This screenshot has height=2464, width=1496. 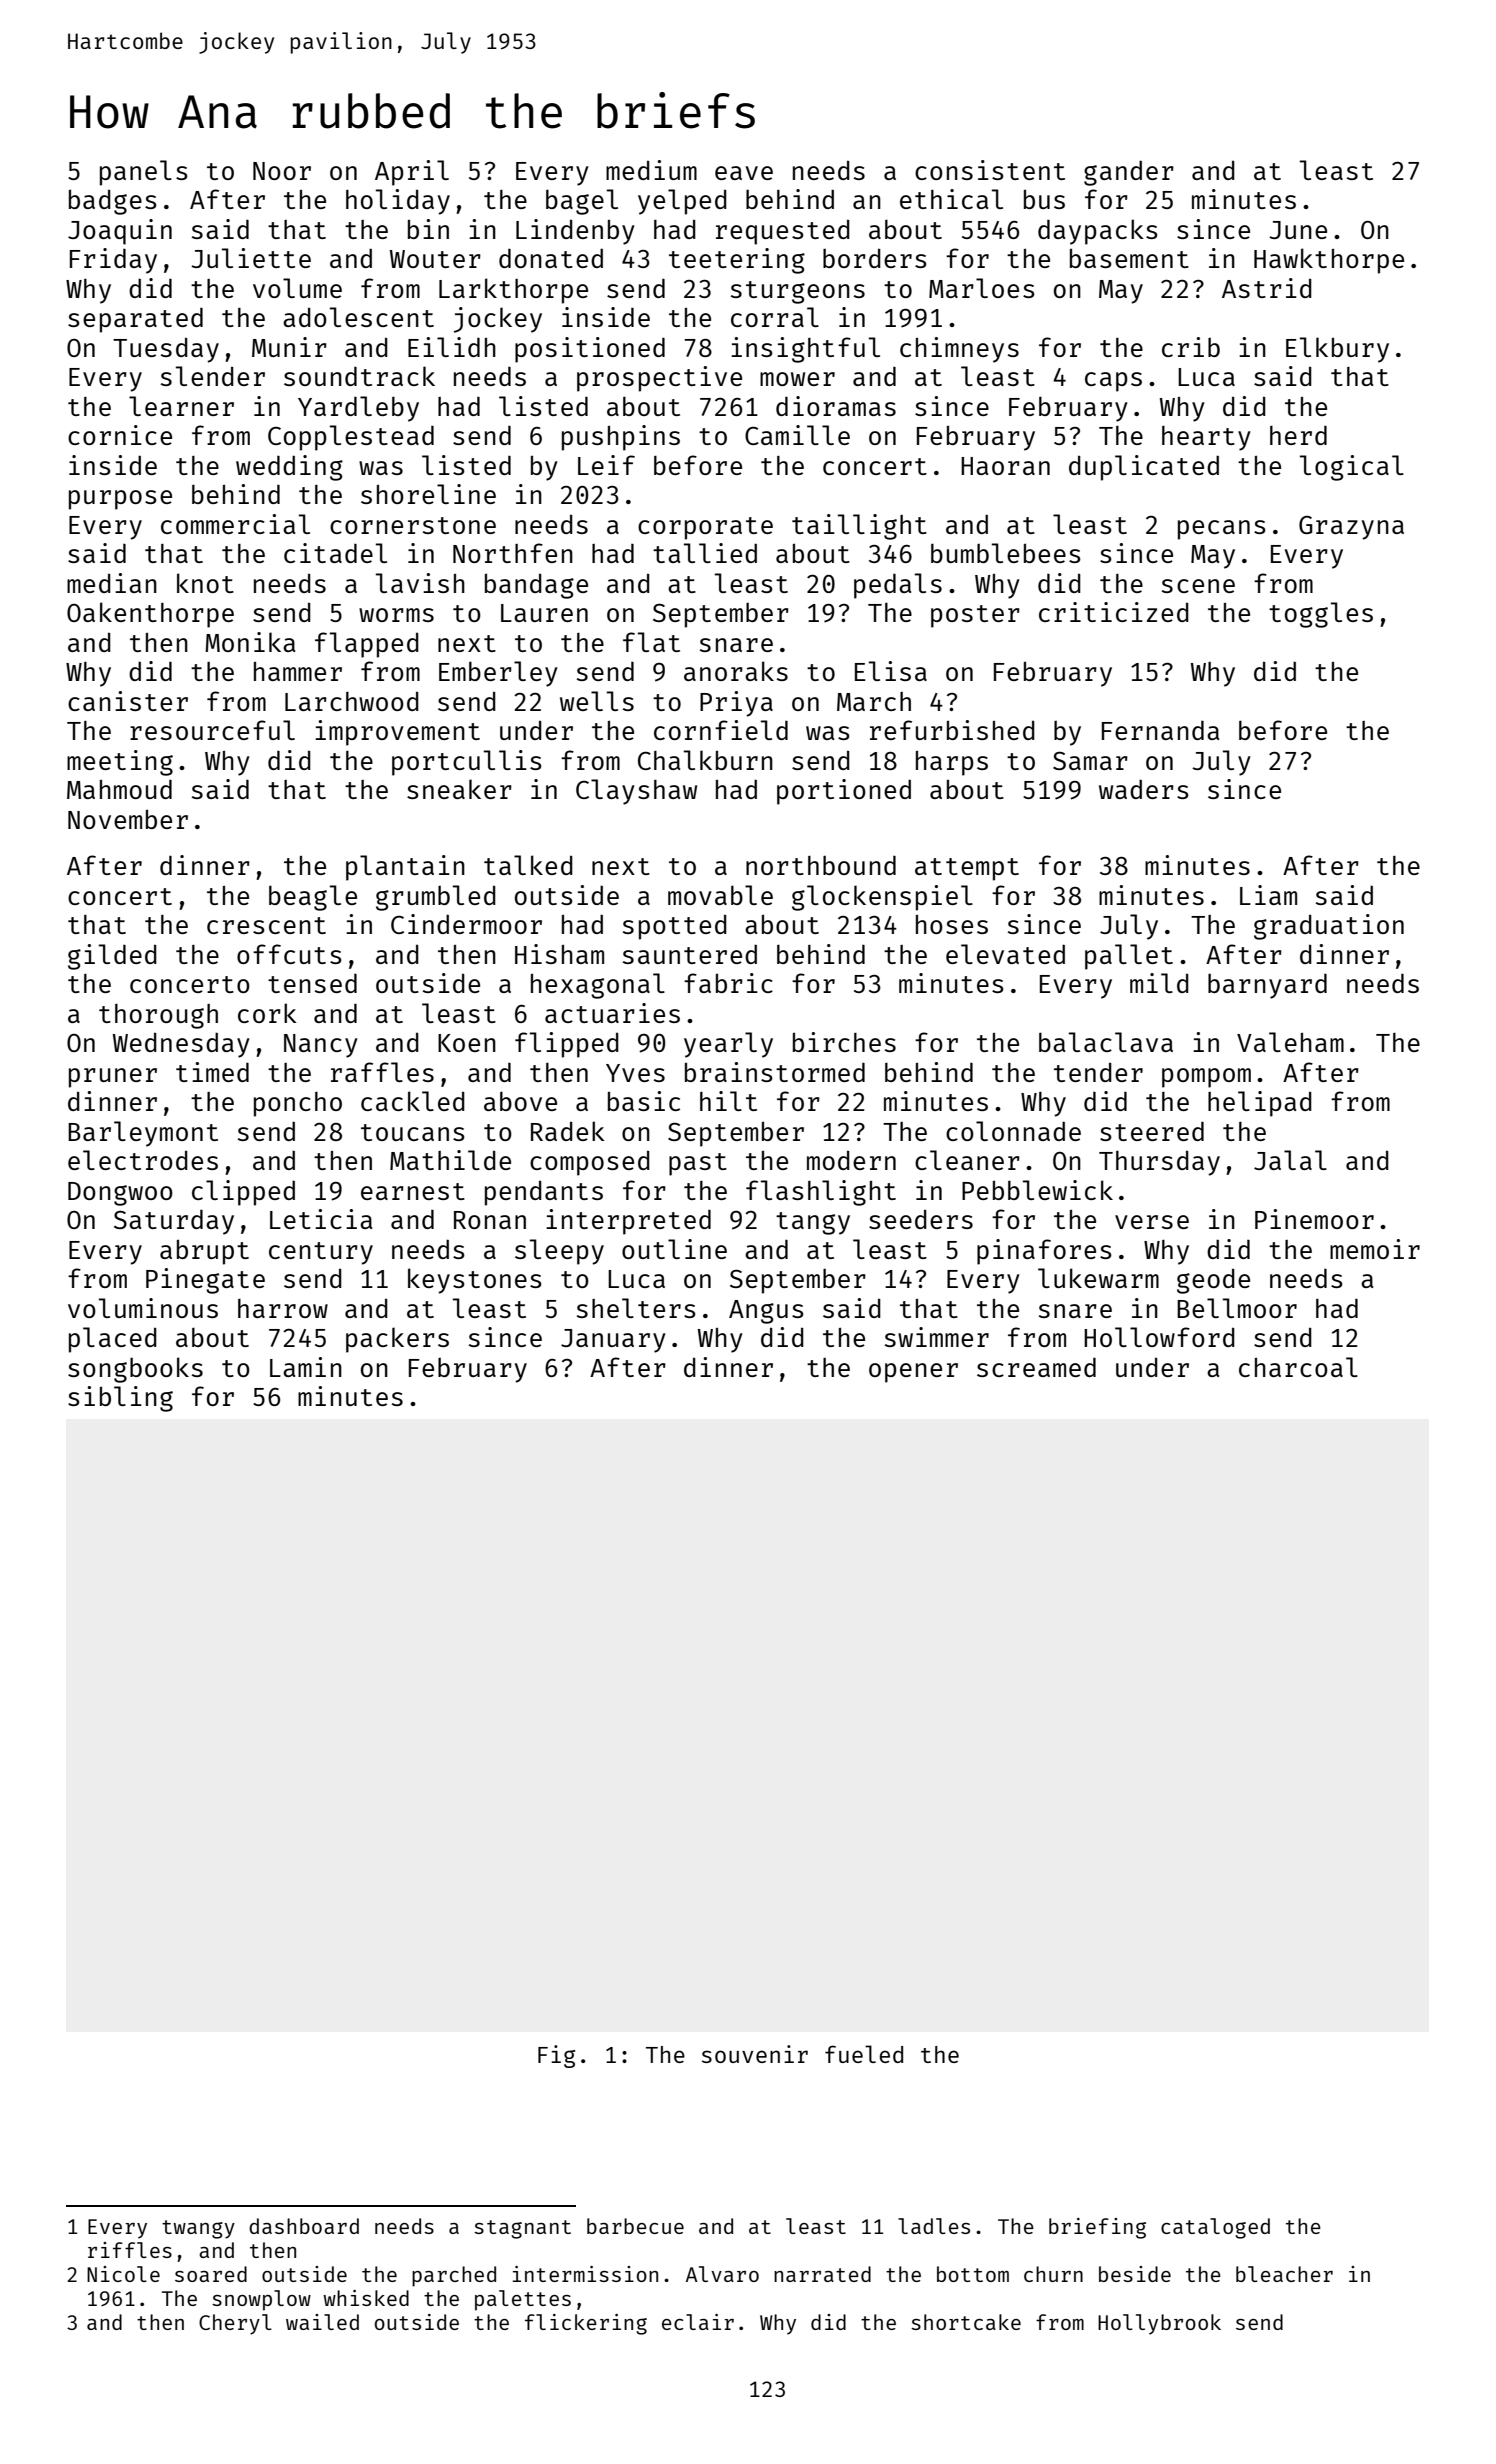 I want to click on scene, so click(x=1198, y=586).
